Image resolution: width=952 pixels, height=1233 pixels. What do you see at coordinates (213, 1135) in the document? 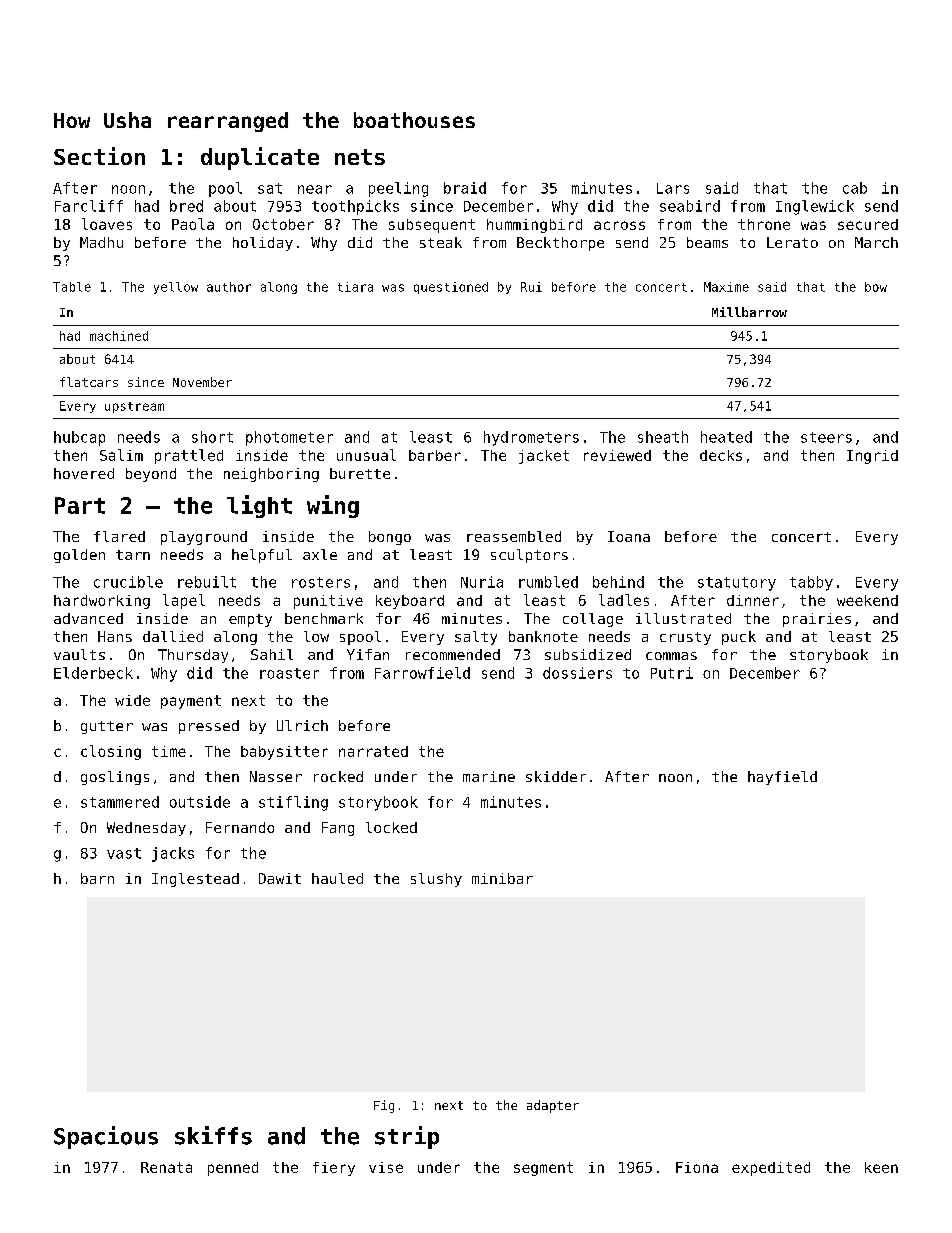
I see `skiffs` at bounding box center [213, 1135].
